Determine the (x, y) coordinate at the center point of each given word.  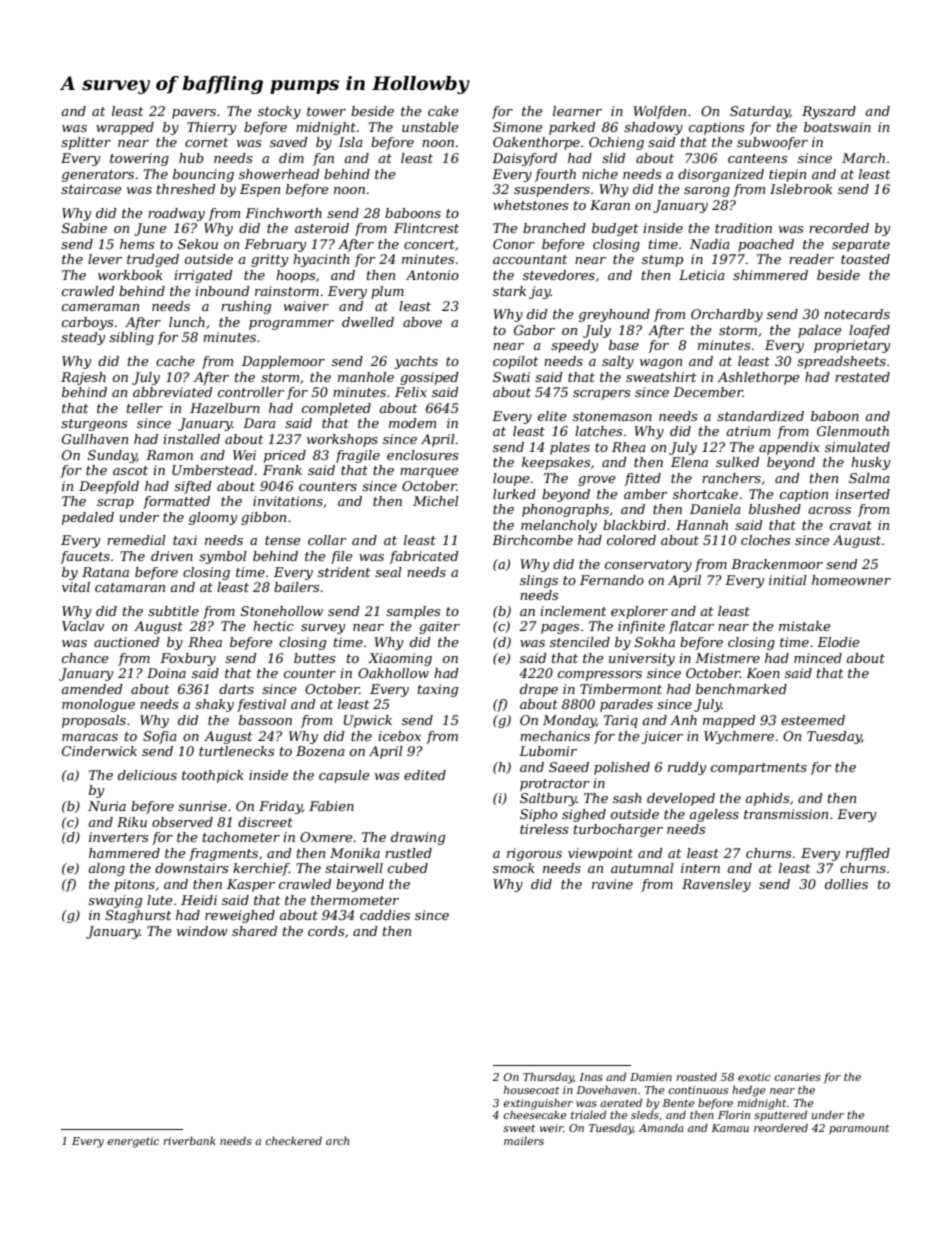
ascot (130, 470)
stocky (279, 112)
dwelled (368, 322)
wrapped (125, 128)
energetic (133, 1142)
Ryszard (829, 112)
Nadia (710, 244)
